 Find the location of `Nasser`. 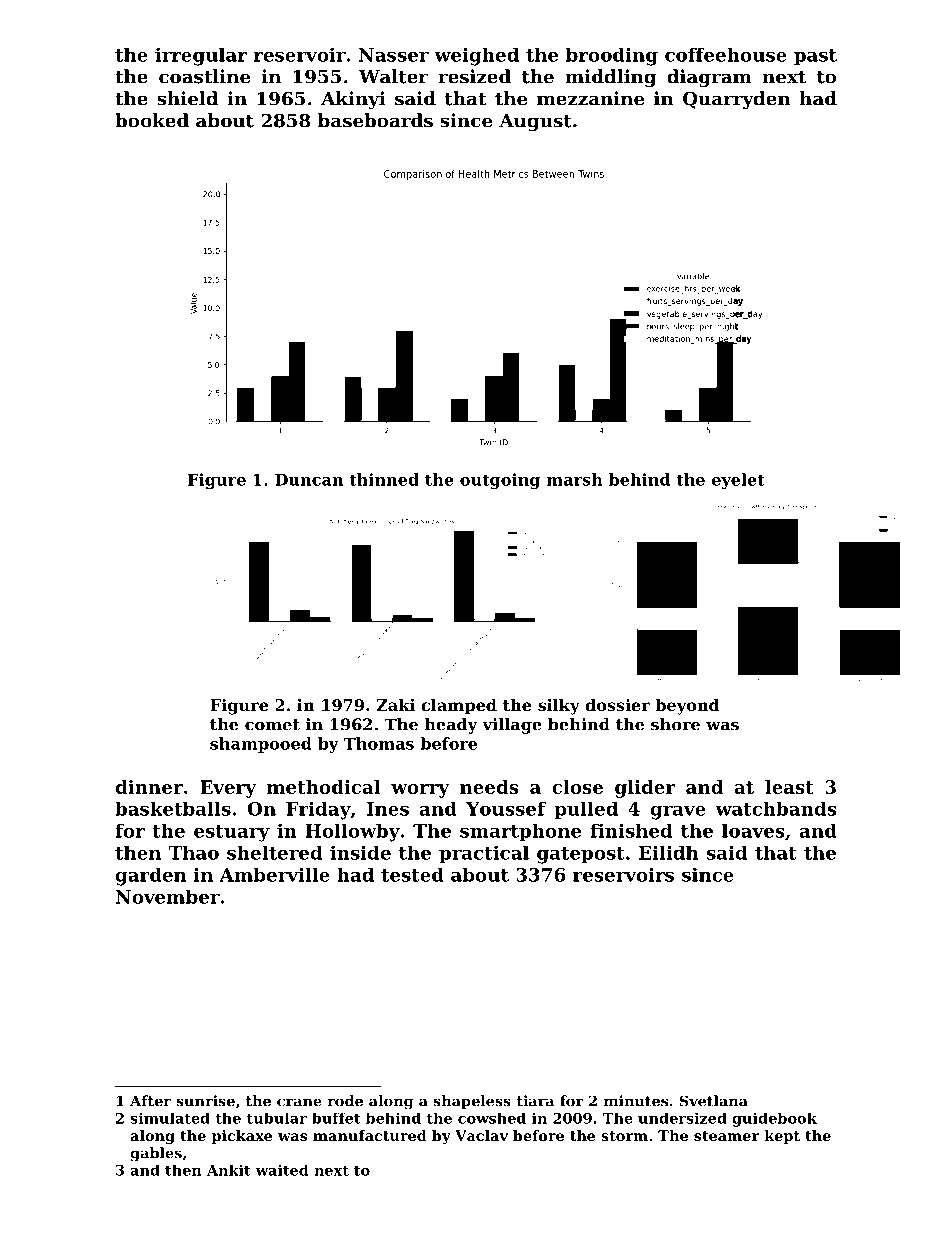

Nasser is located at coordinates (394, 55).
